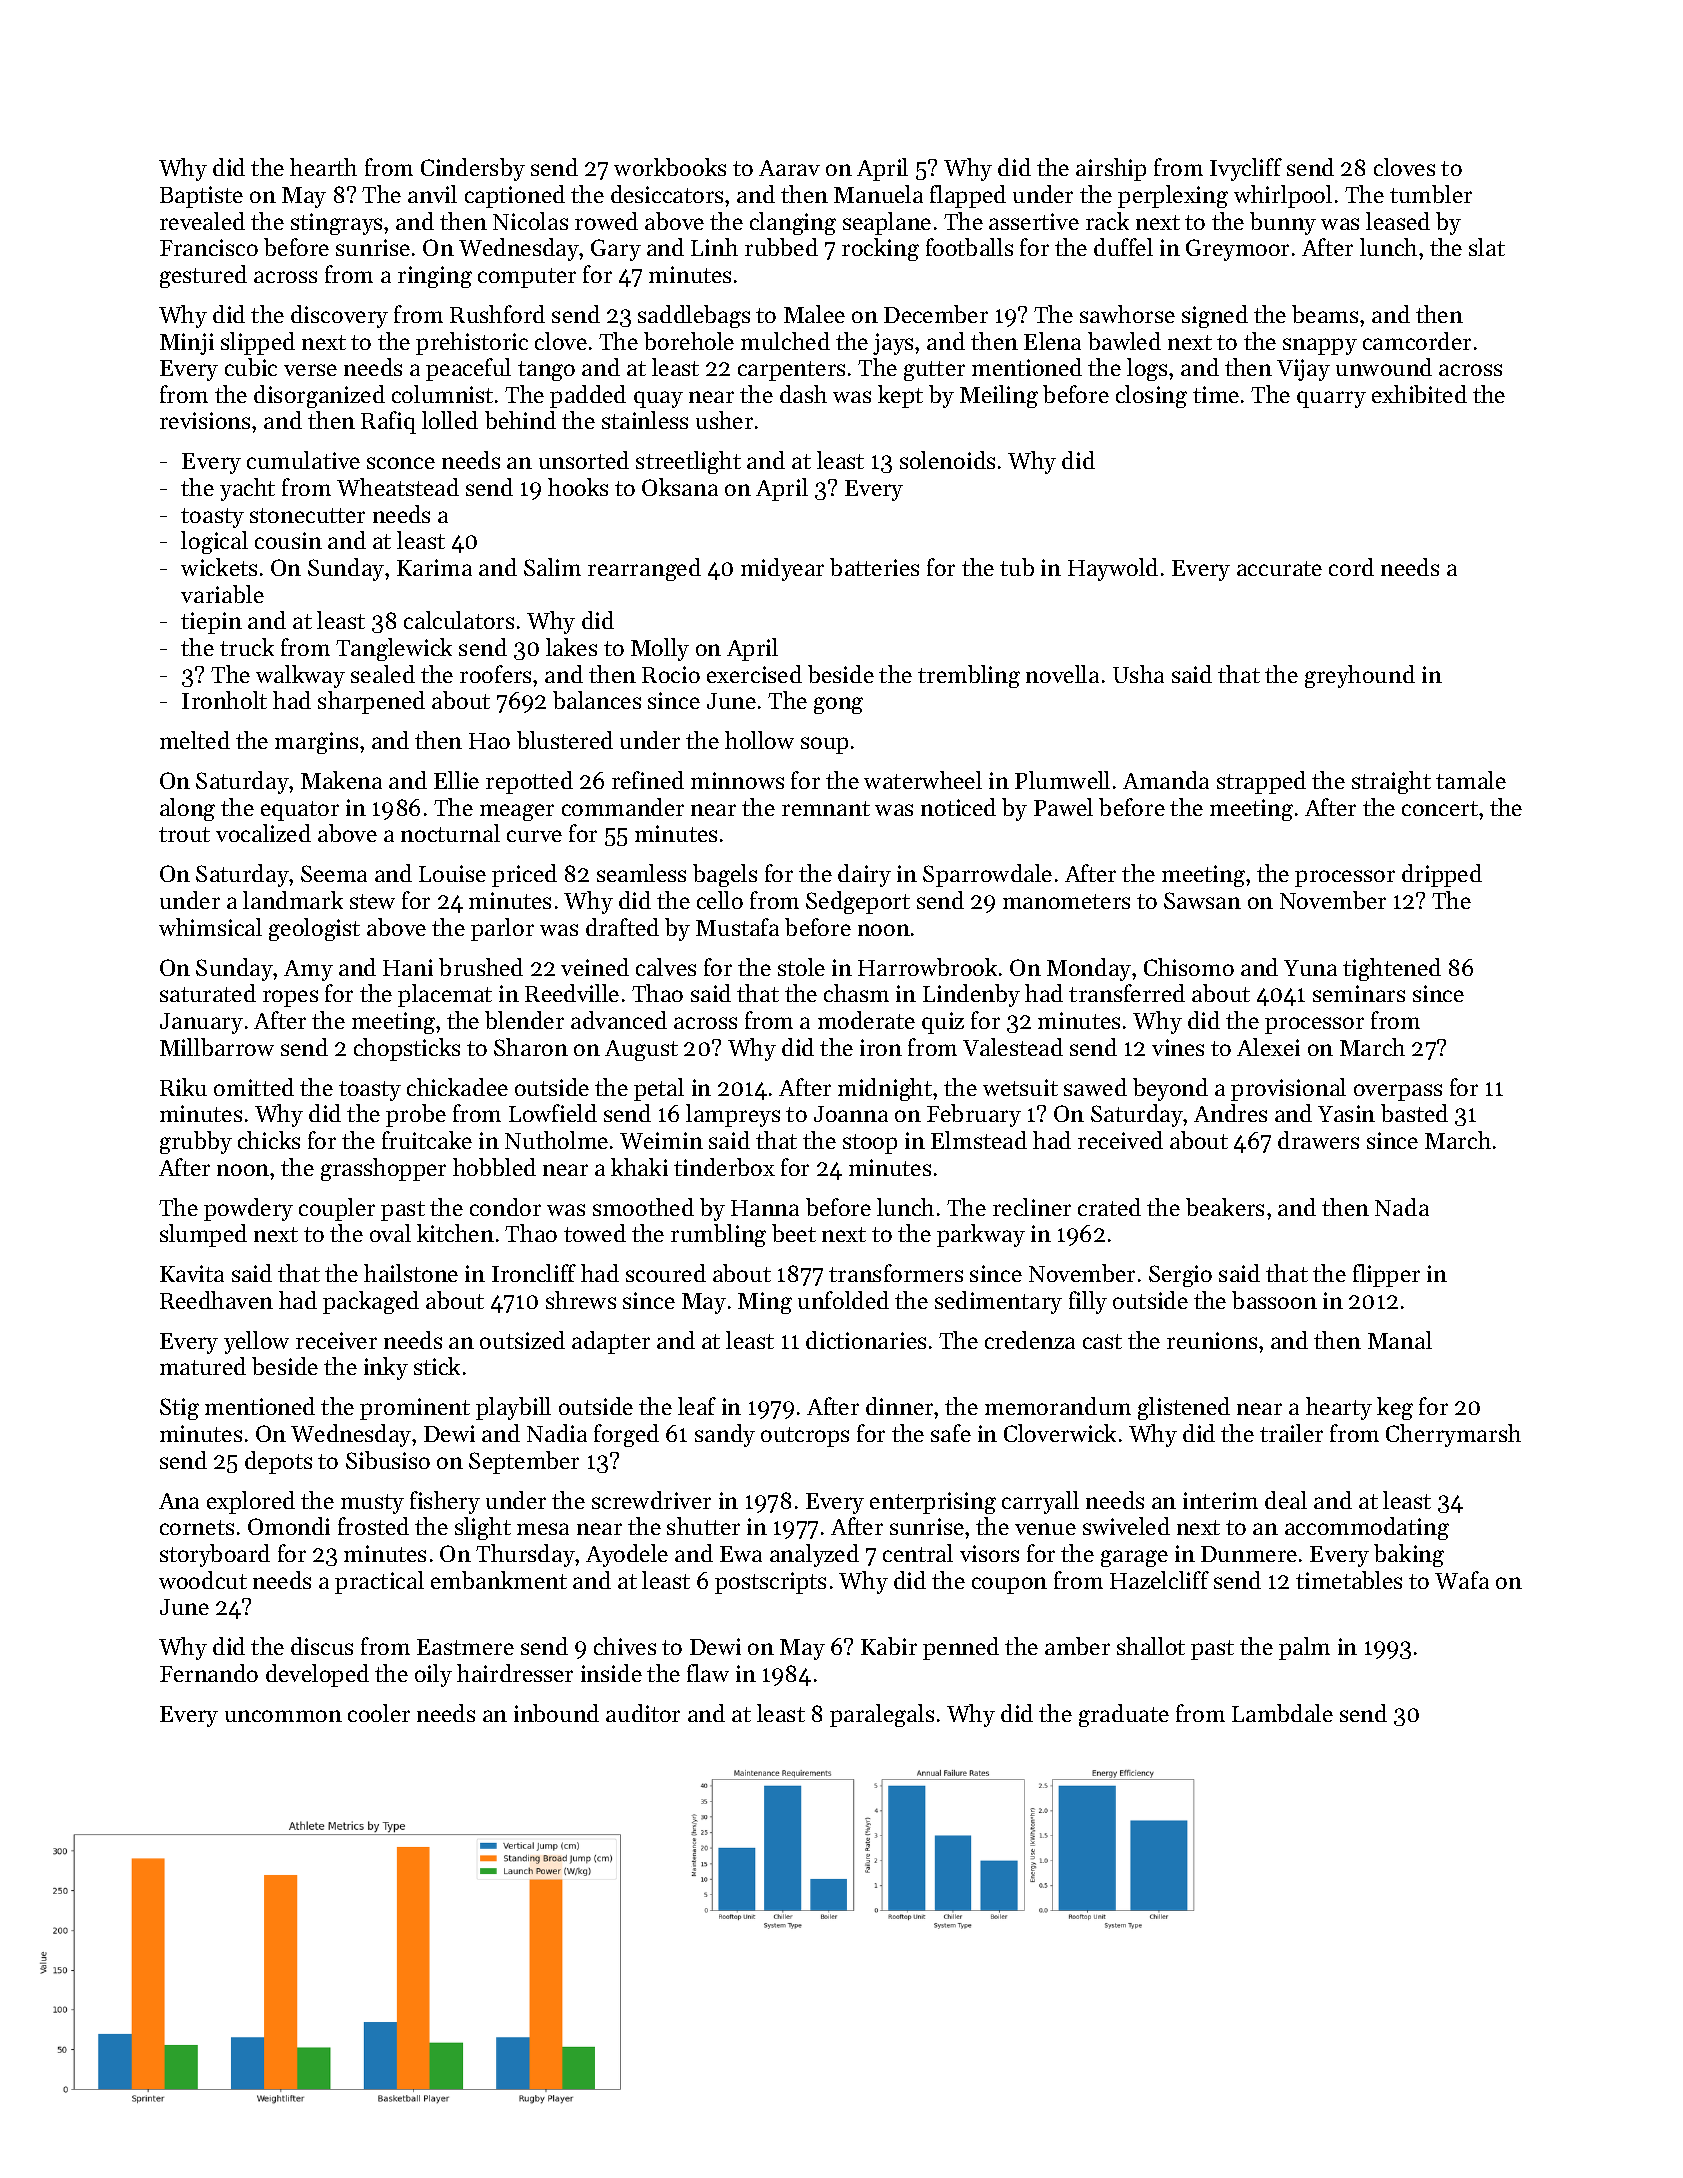  Describe the element at coordinates (1331, 399) in the document. I see `quarry` at that location.
